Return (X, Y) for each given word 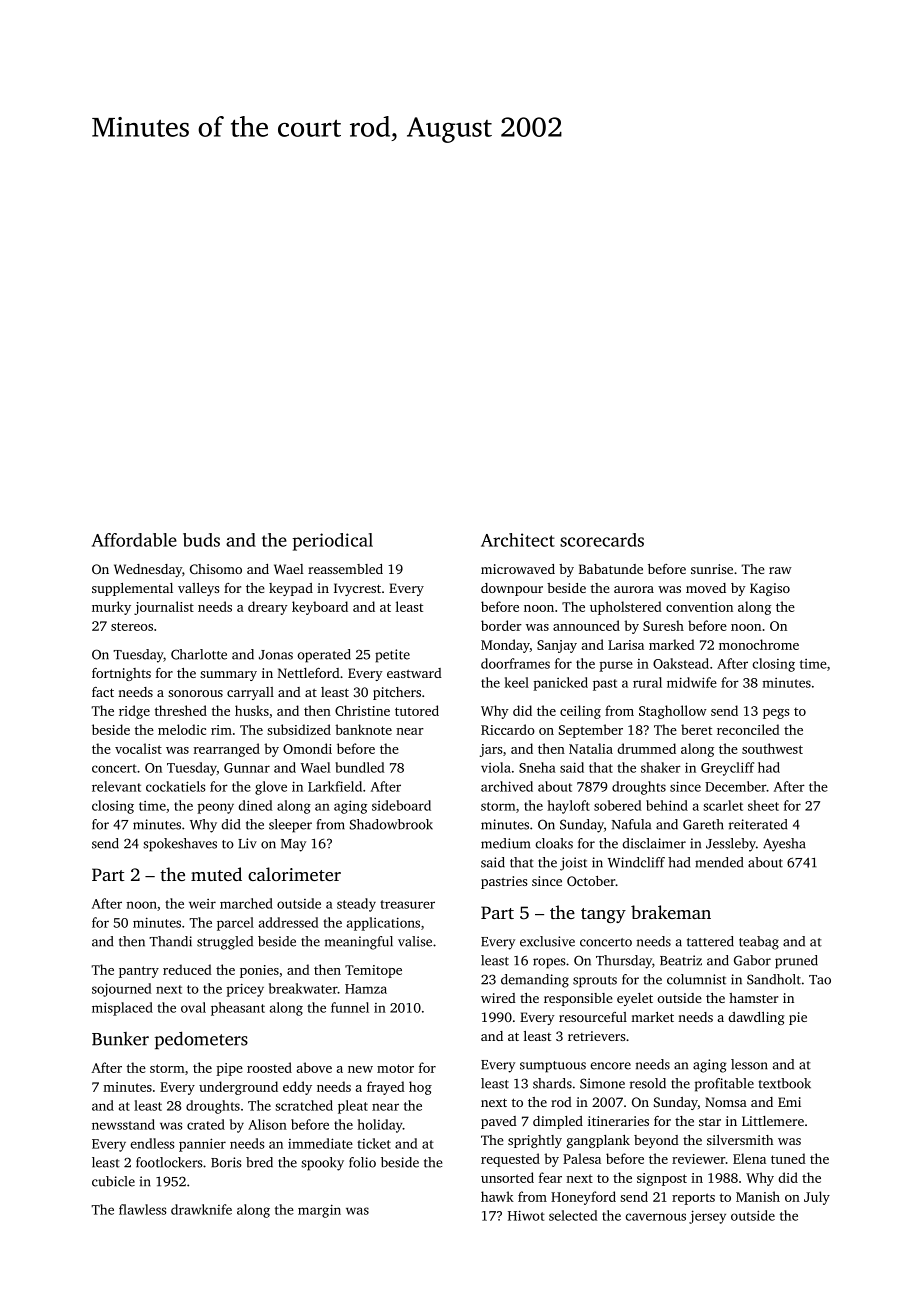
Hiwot (526, 1215)
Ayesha (784, 845)
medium (505, 843)
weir (202, 904)
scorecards (602, 540)
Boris (226, 1162)
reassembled (345, 569)
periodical (333, 542)
